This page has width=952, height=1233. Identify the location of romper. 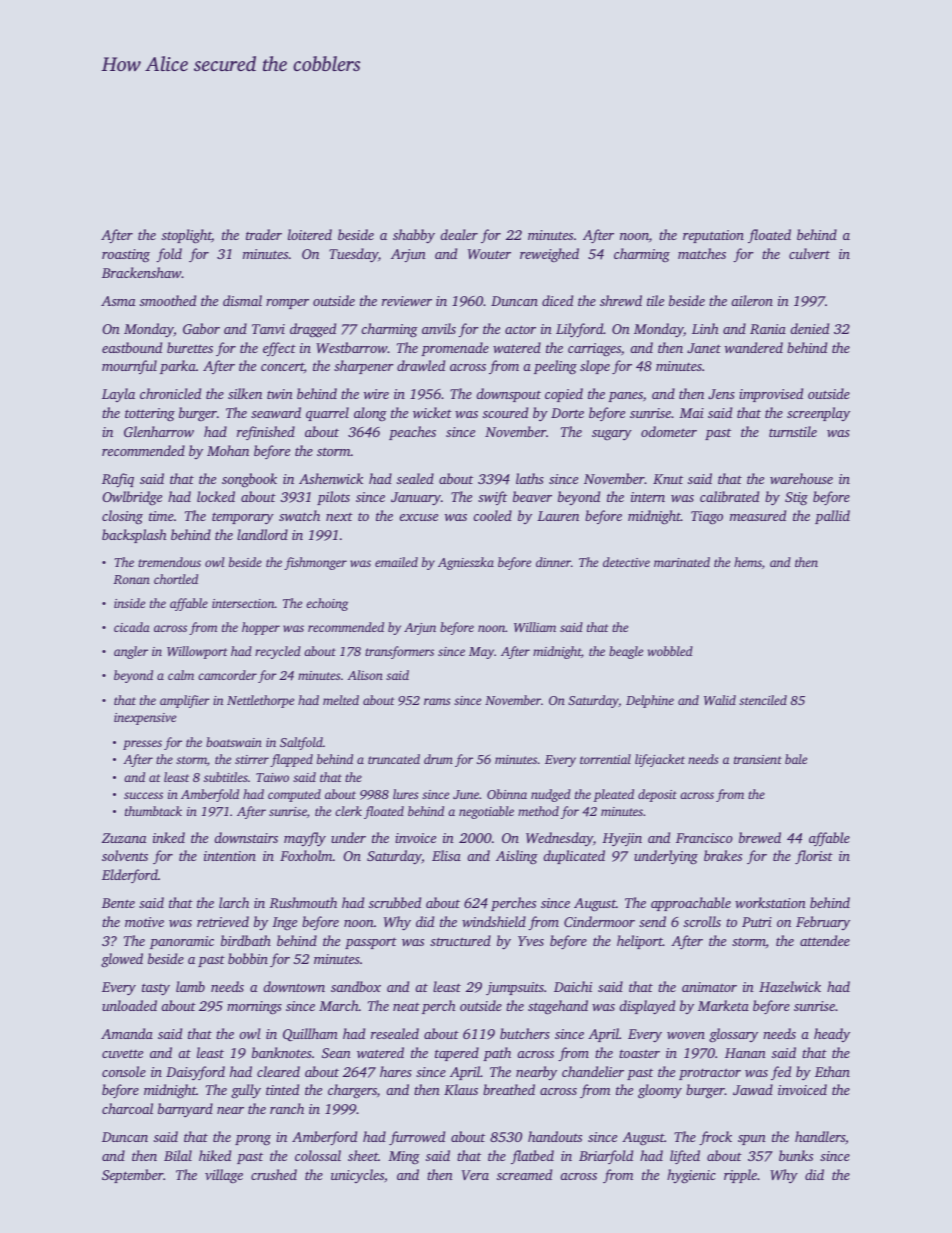
(287, 304).
